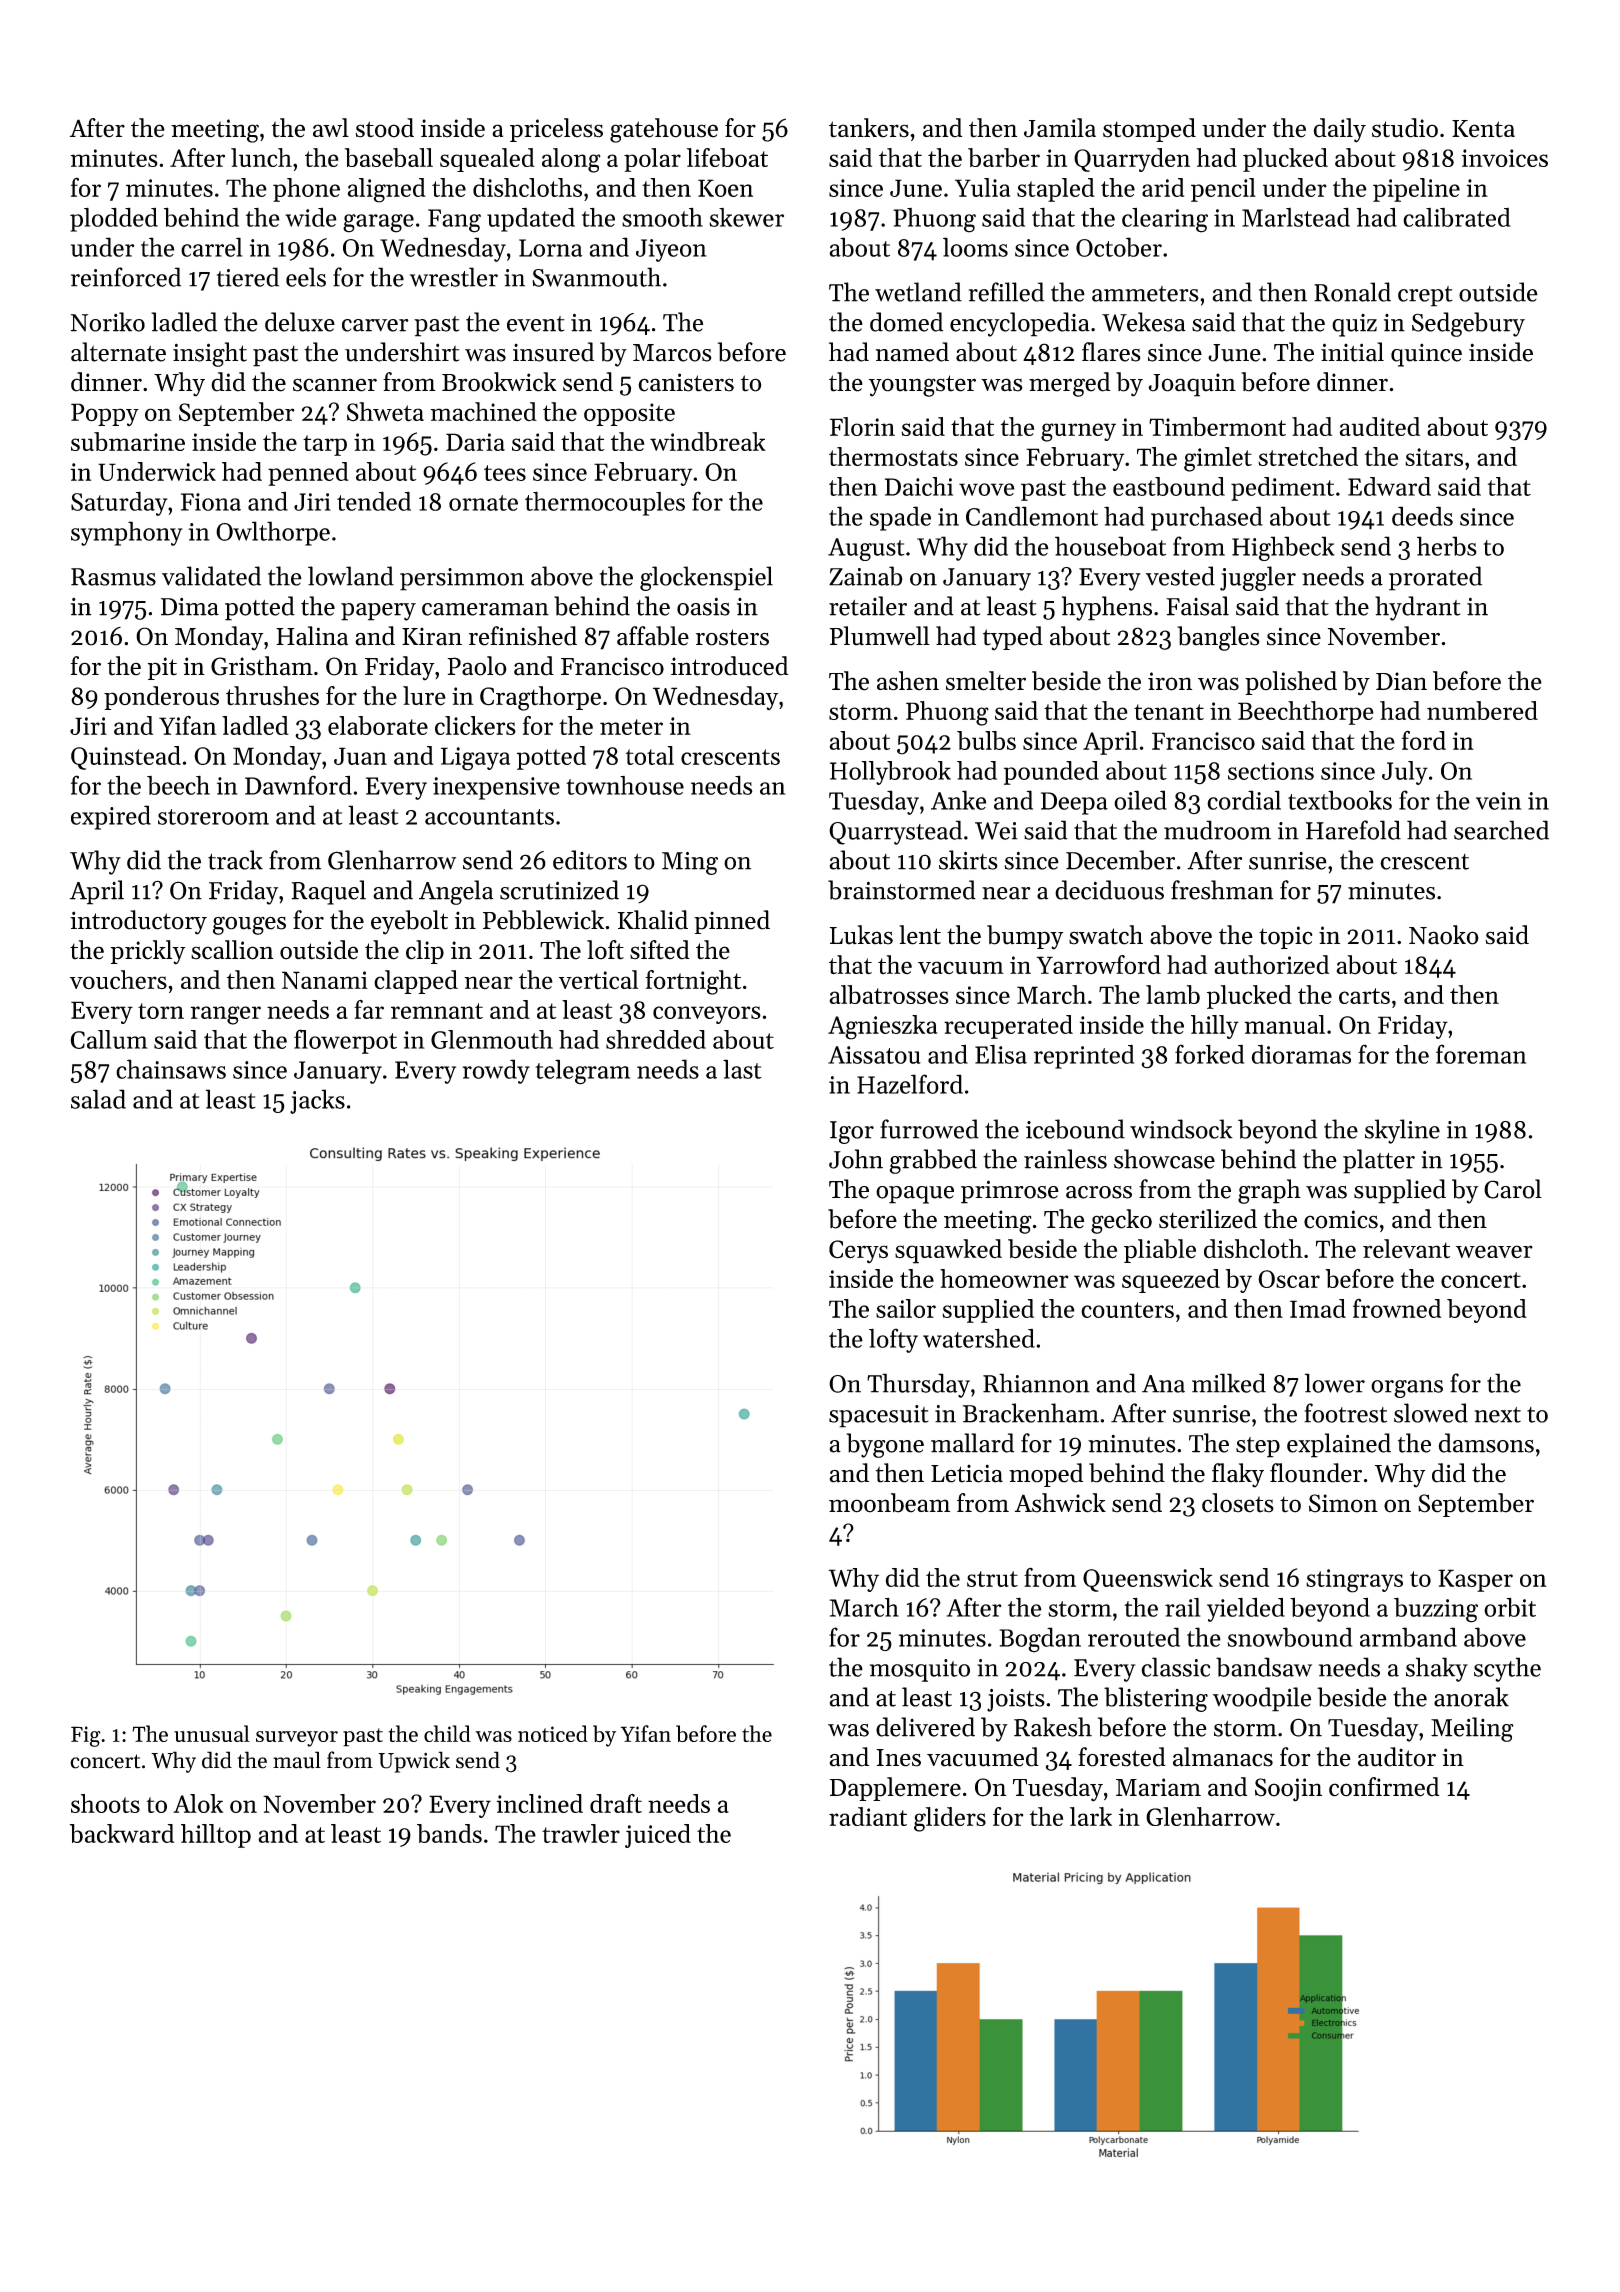 This screenshot has height=2292, width=1620. What do you see at coordinates (889, 1503) in the screenshot?
I see `moonbeam` at bounding box center [889, 1503].
